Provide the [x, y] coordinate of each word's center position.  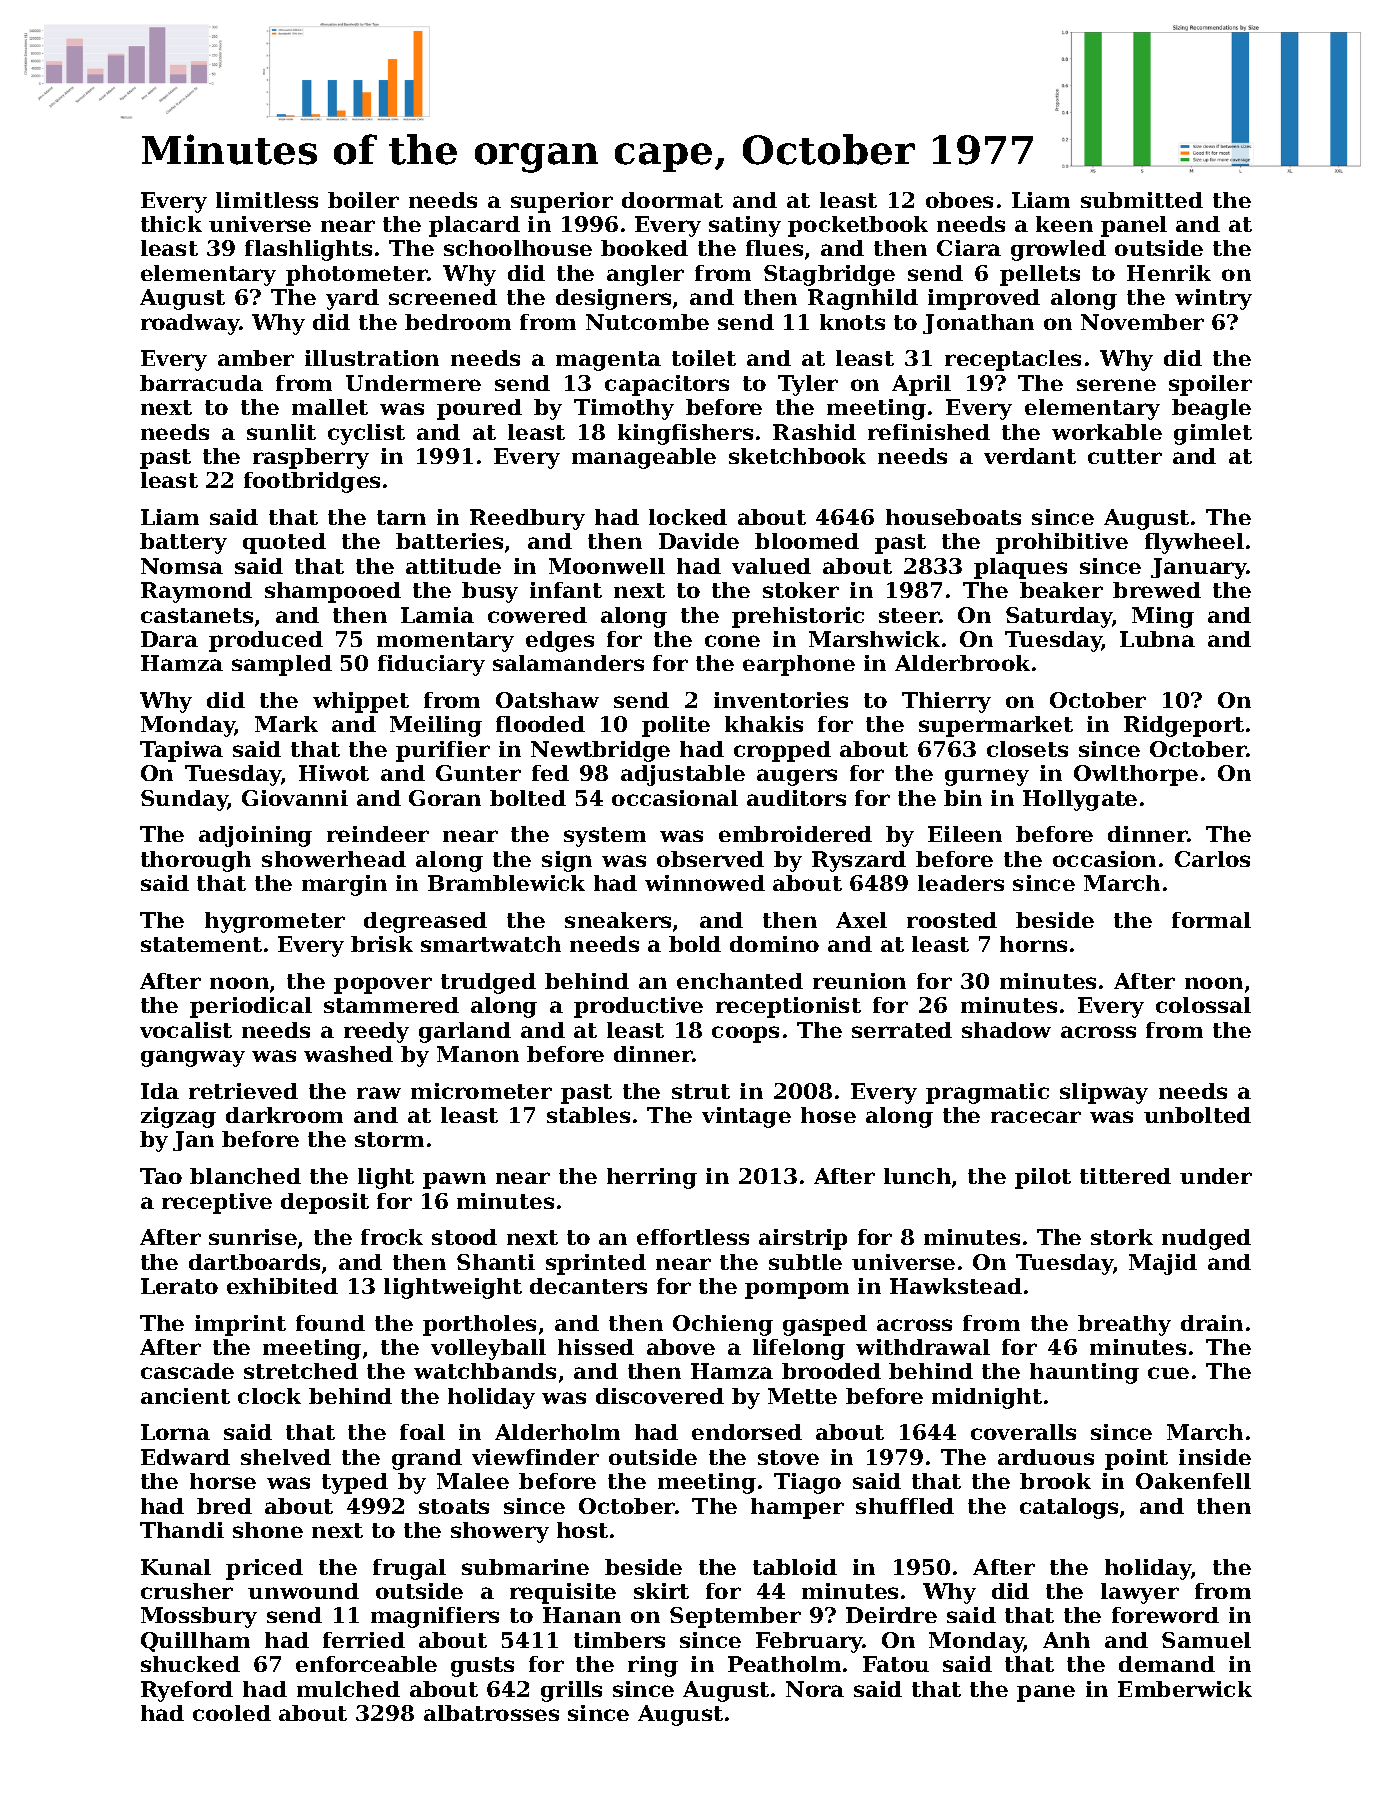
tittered [1125, 1176]
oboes [959, 200]
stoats [454, 1506]
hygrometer [275, 922]
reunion [859, 981]
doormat [672, 200]
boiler [363, 200]
